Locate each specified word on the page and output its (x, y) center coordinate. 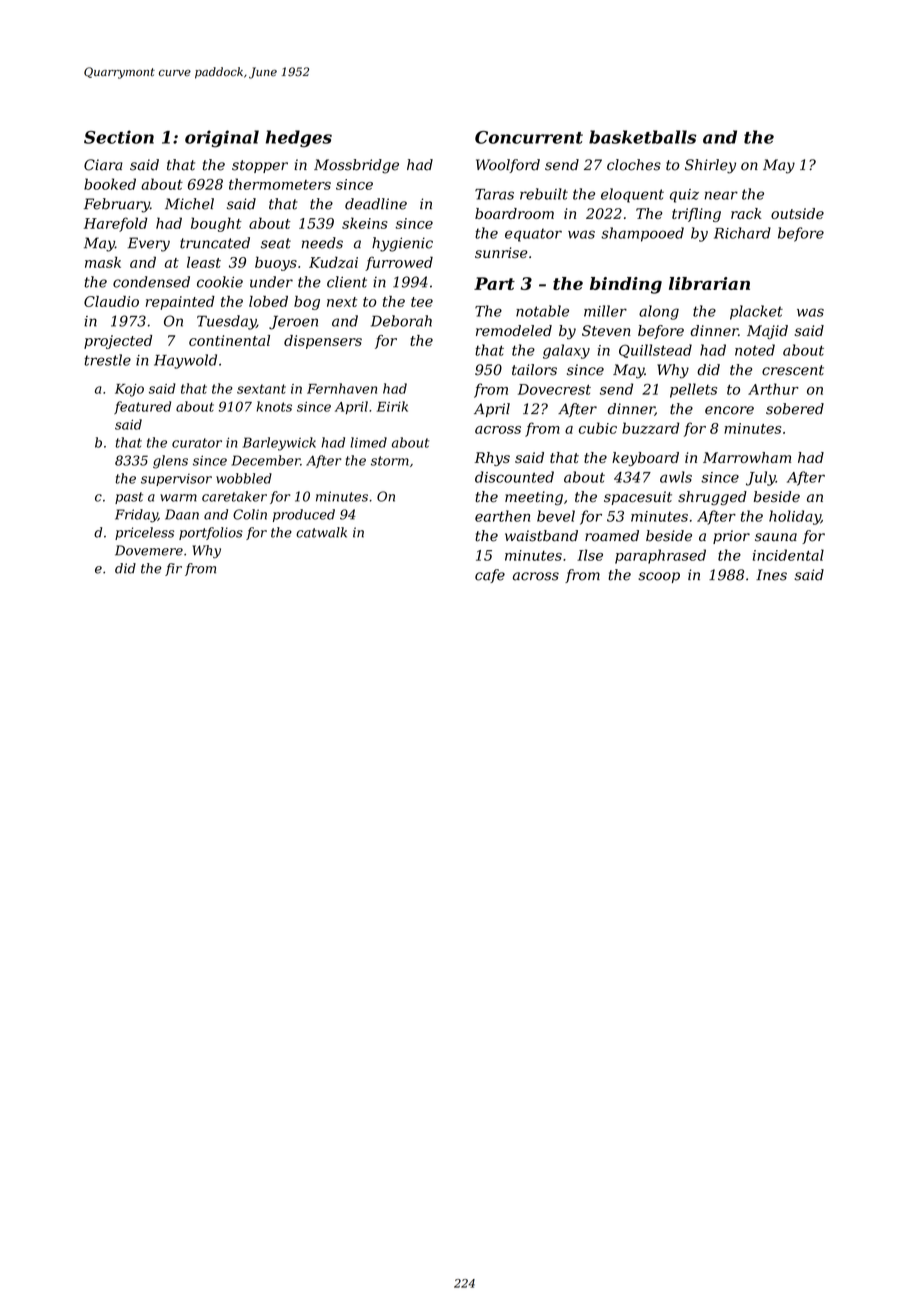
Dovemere (149, 550)
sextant (261, 389)
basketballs (642, 137)
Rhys (492, 459)
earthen (502, 516)
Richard (742, 233)
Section (119, 137)
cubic (598, 428)
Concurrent (529, 137)
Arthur (773, 389)
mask (103, 262)
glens (170, 462)
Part (494, 283)
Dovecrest (554, 389)
